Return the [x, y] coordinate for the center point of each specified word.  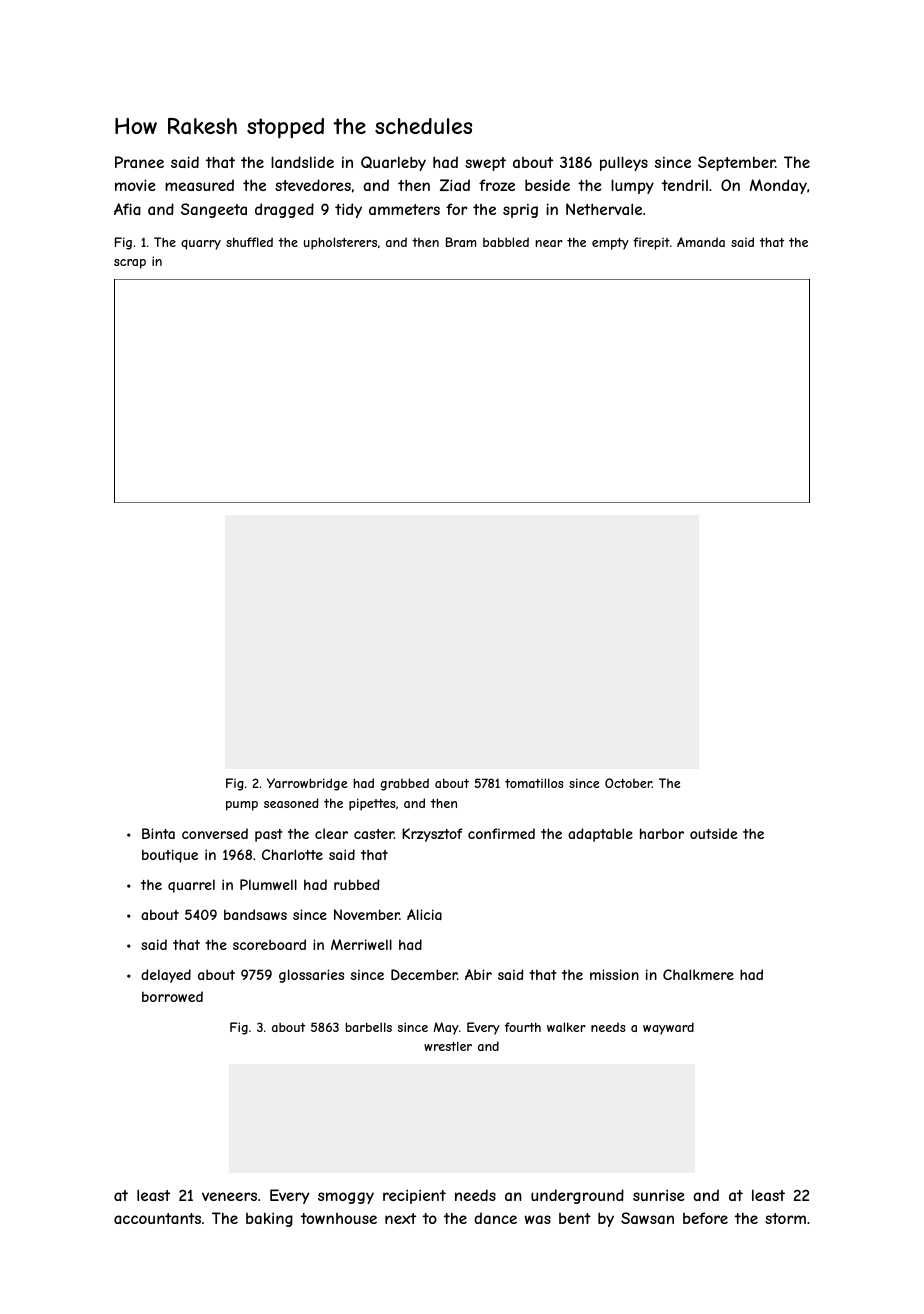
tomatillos [534, 783]
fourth [523, 1027]
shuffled [249, 242]
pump [242, 806]
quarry [201, 245]
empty [610, 244]
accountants [157, 1218]
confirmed [501, 833]
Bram [461, 242]
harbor [662, 833]
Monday [778, 186]
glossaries [311, 976]
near [549, 243]
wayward [668, 1028]
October [628, 783]
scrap [130, 264]
